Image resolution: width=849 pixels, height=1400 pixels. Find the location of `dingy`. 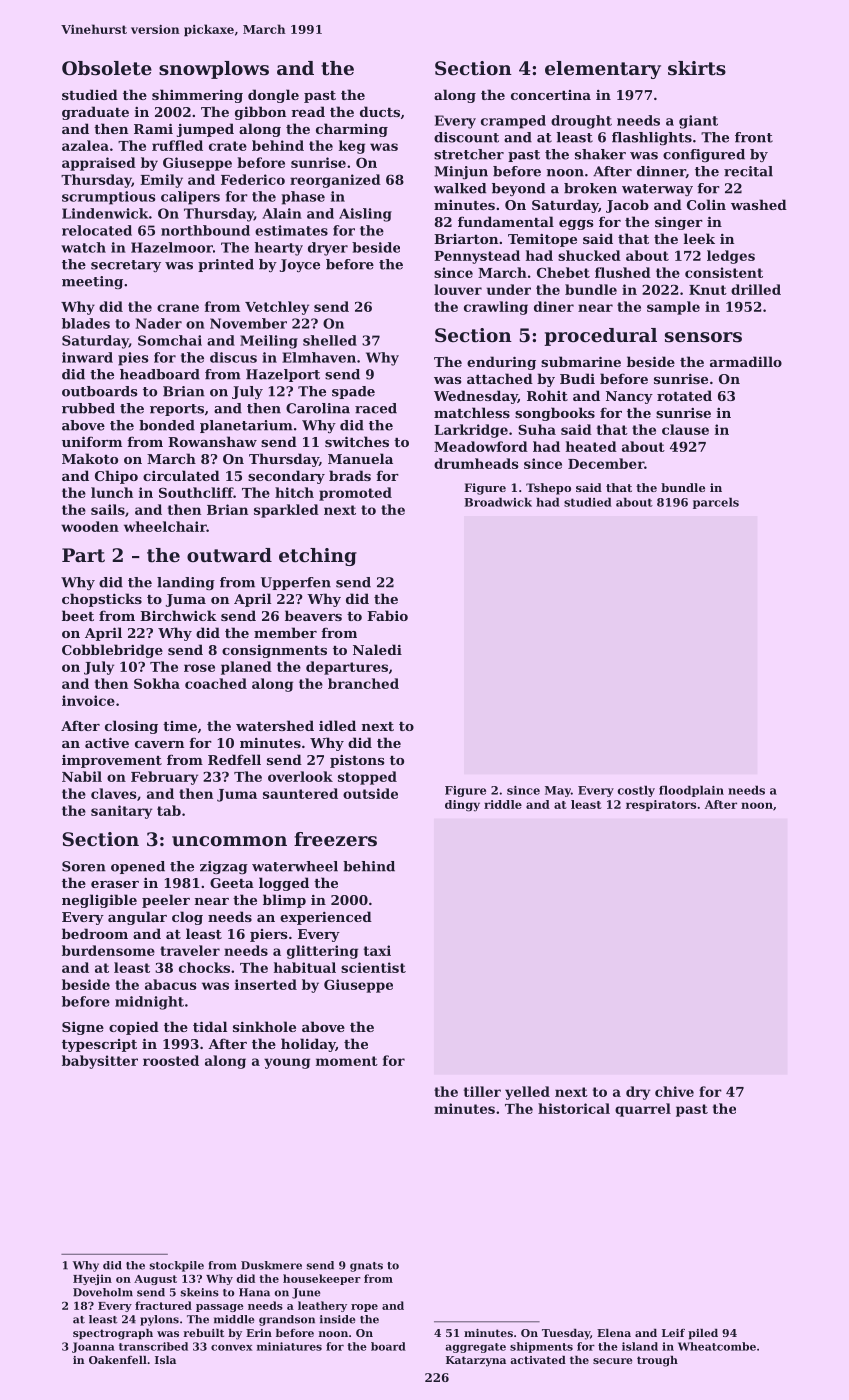

dingy is located at coordinates (462, 806).
